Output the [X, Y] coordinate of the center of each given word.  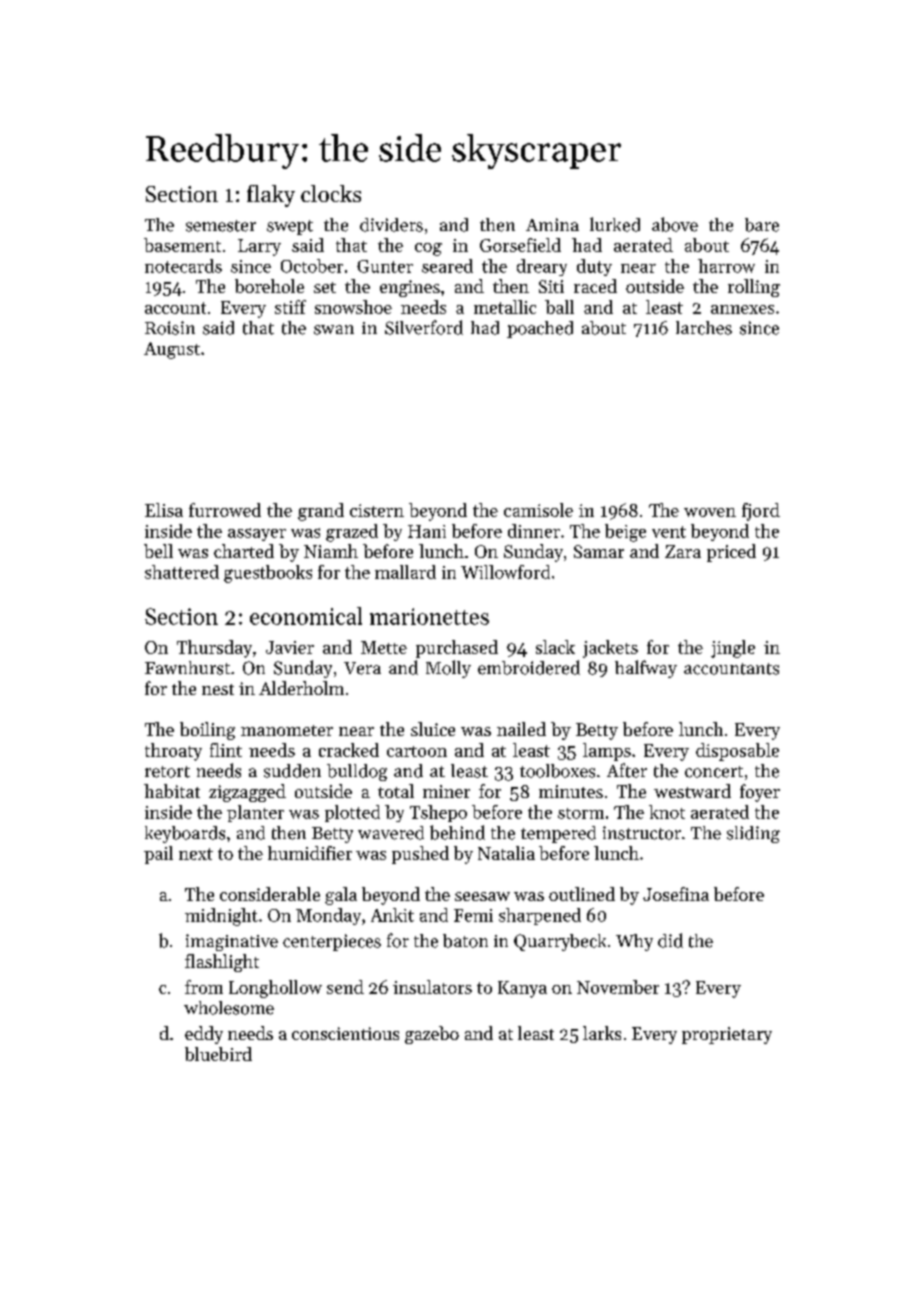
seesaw [482, 896]
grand [321, 512]
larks [602, 1033]
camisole [538, 510]
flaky [271, 196]
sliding [753, 834]
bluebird [218, 1054]
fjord [761, 512]
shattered [182, 572]
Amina [552, 224]
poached [540, 329]
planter [255, 813]
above [675, 224]
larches [704, 328]
